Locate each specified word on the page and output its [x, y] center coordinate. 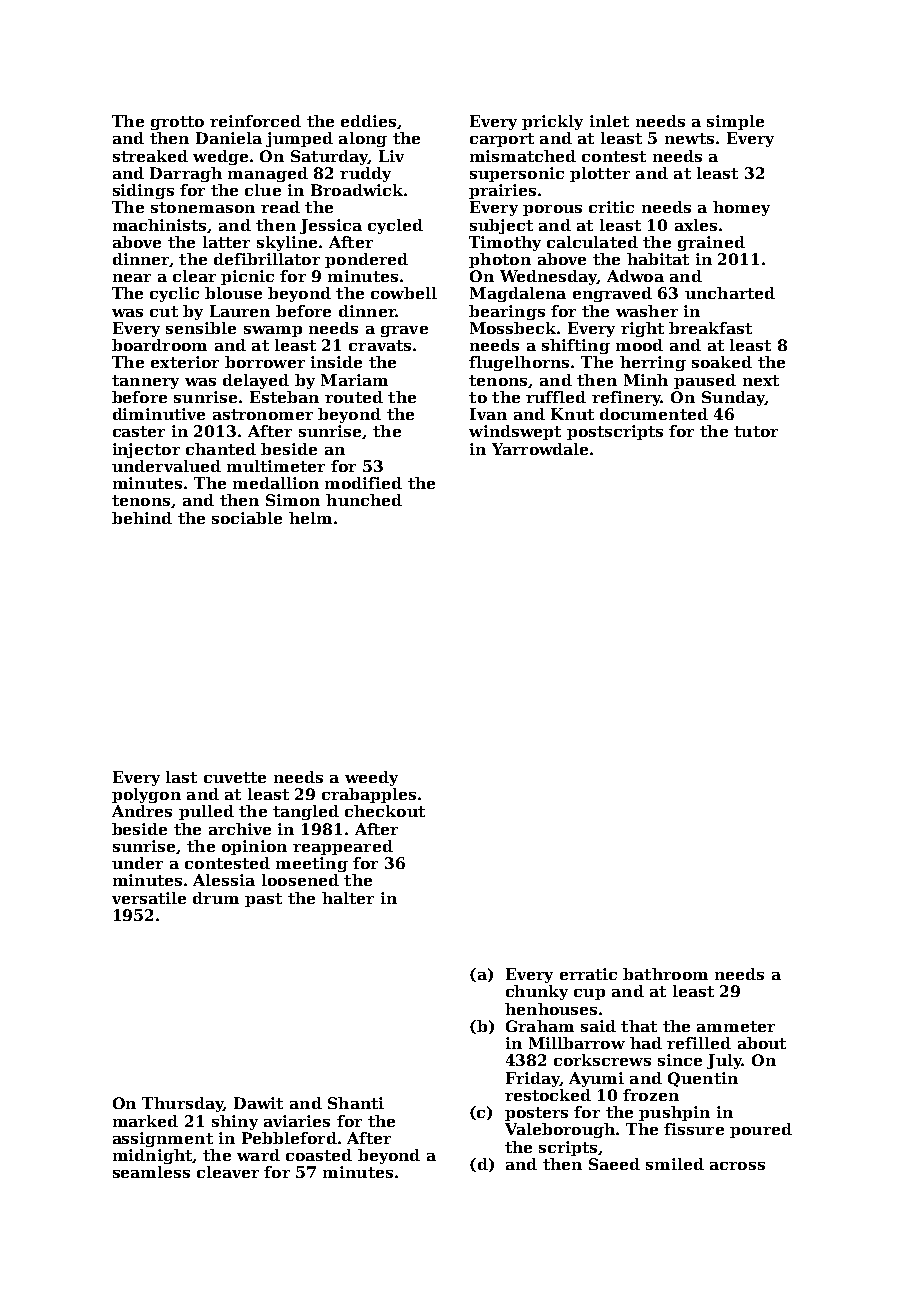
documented [654, 414]
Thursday [182, 1104]
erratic [588, 974]
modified [363, 483]
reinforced [255, 121]
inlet [609, 121]
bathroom [665, 974]
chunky [537, 992]
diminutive [159, 414]
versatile [149, 898]
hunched [364, 500]
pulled [206, 812]
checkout [385, 811]
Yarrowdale [540, 449]
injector [146, 450]
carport [502, 140]
